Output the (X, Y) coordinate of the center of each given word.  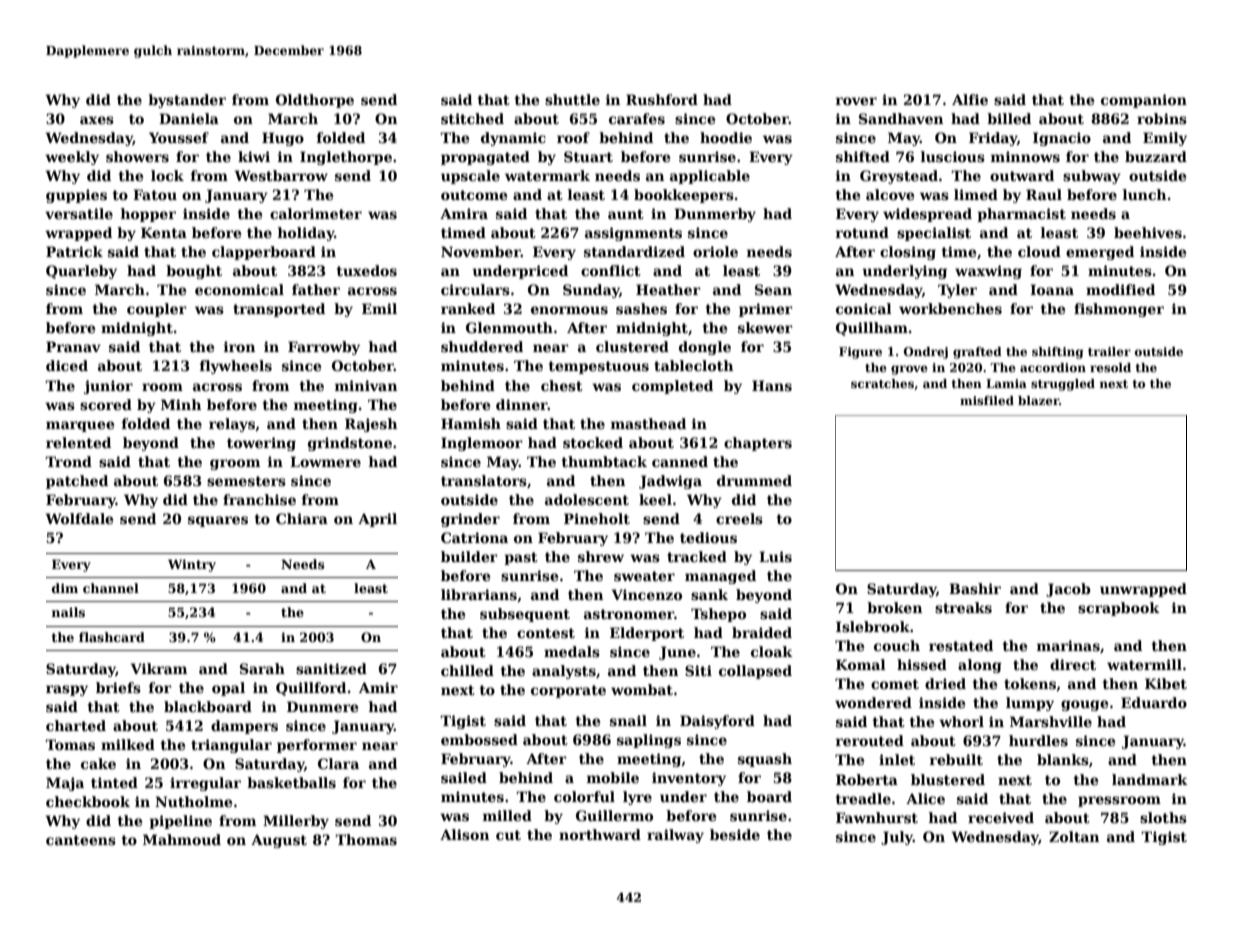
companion (1144, 101)
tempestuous (598, 367)
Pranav (73, 346)
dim (65, 588)
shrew (601, 556)
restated (961, 645)
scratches (882, 383)
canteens (81, 840)
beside (735, 834)
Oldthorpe (315, 101)
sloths (1163, 817)
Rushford (662, 99)
